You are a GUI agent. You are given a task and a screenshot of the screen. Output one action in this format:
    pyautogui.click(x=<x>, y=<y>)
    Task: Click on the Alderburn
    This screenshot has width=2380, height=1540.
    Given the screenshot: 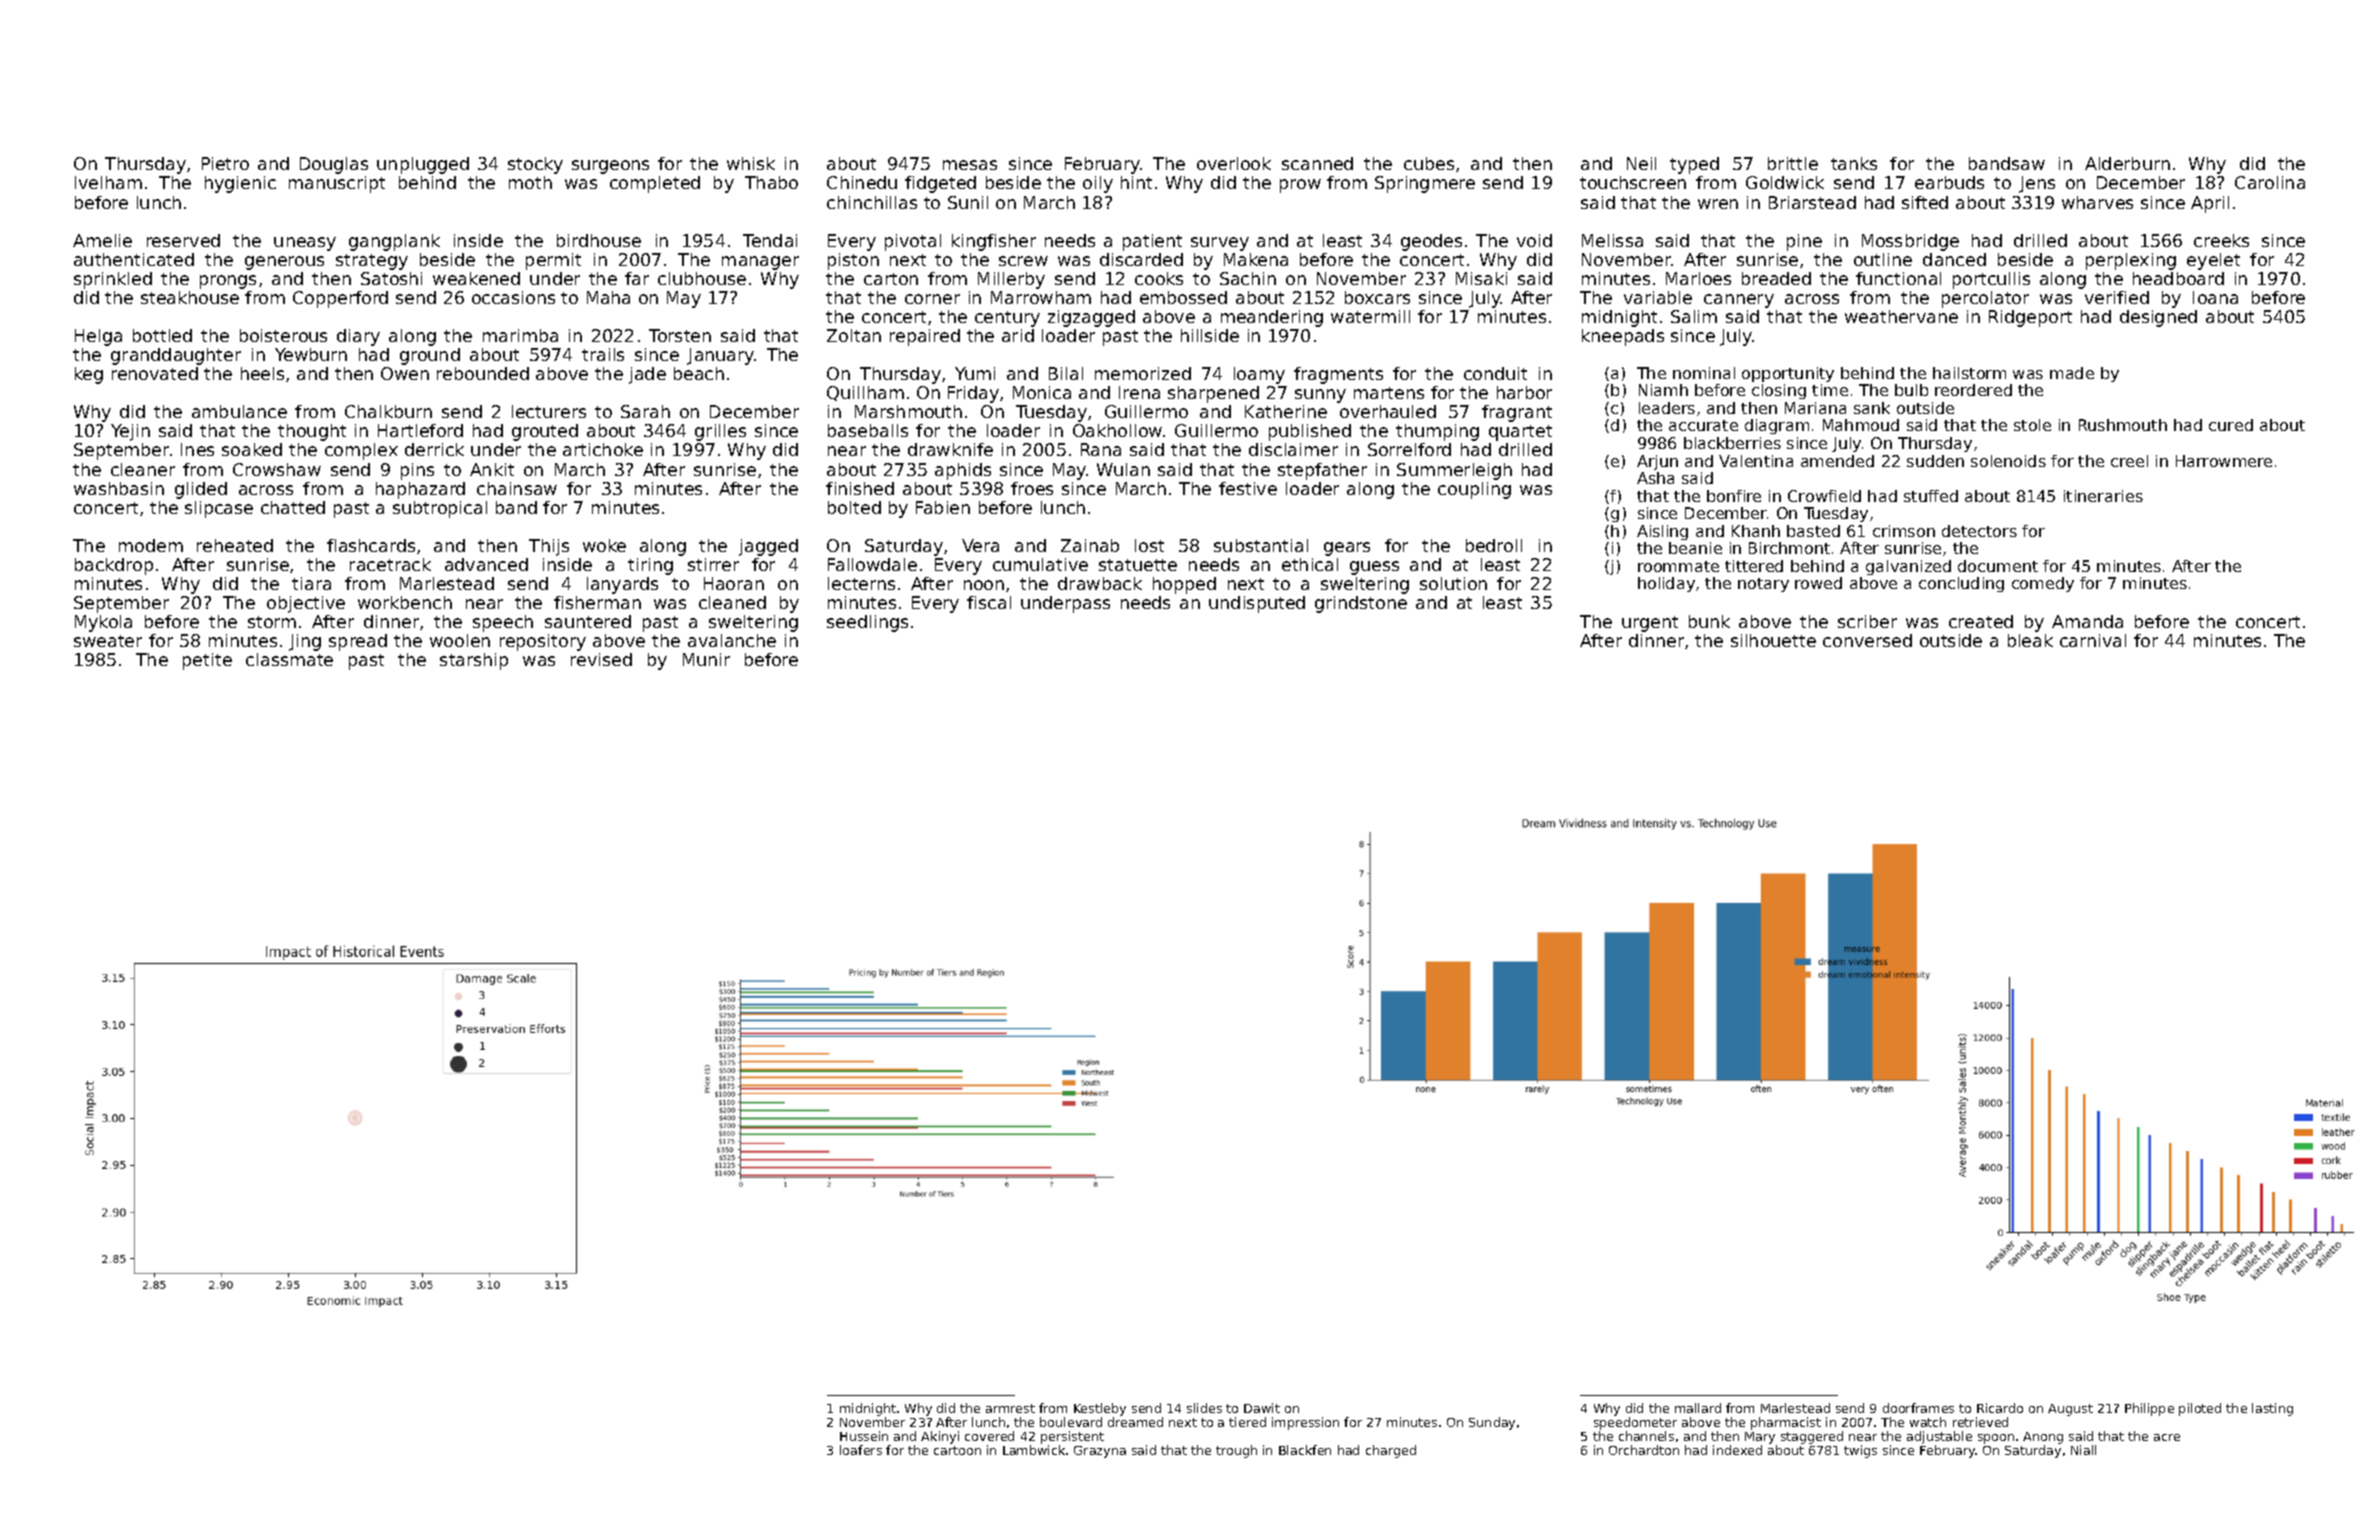 What is the action you would take?
    pyautogui.click(x=2127, y=163)
